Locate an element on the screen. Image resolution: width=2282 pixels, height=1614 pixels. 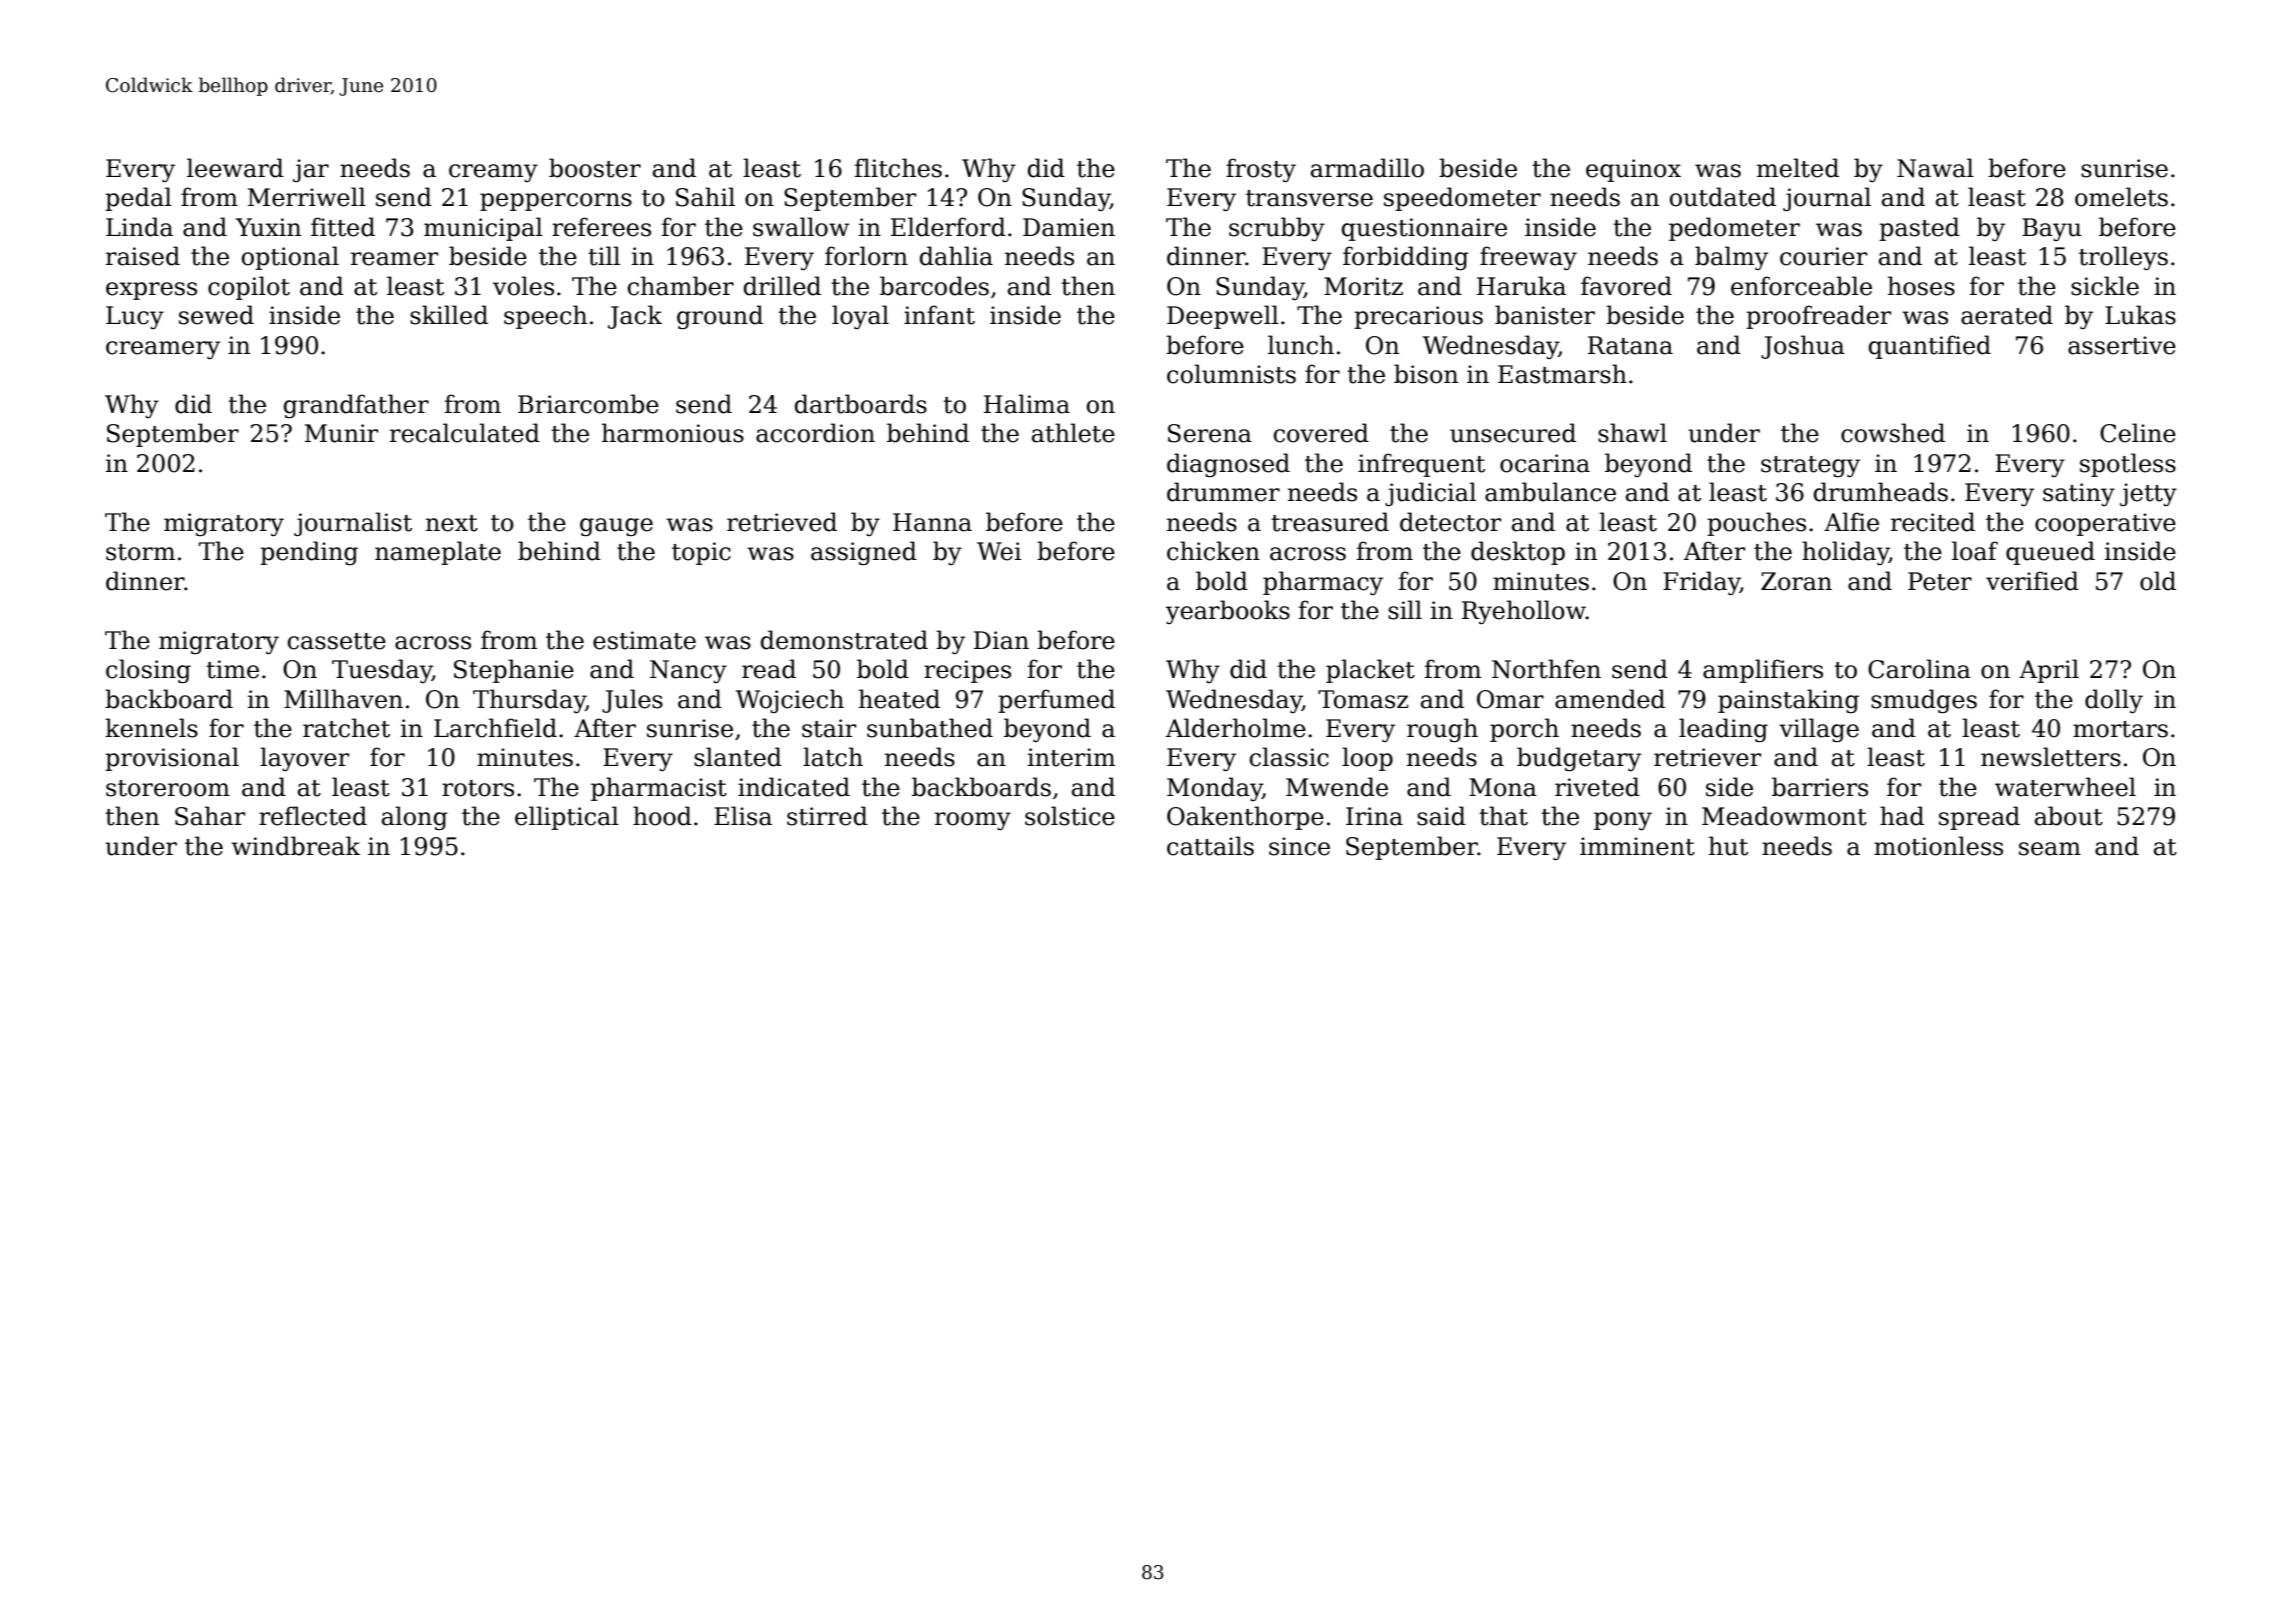
perfumed is located at coordinates (1056, 701).
